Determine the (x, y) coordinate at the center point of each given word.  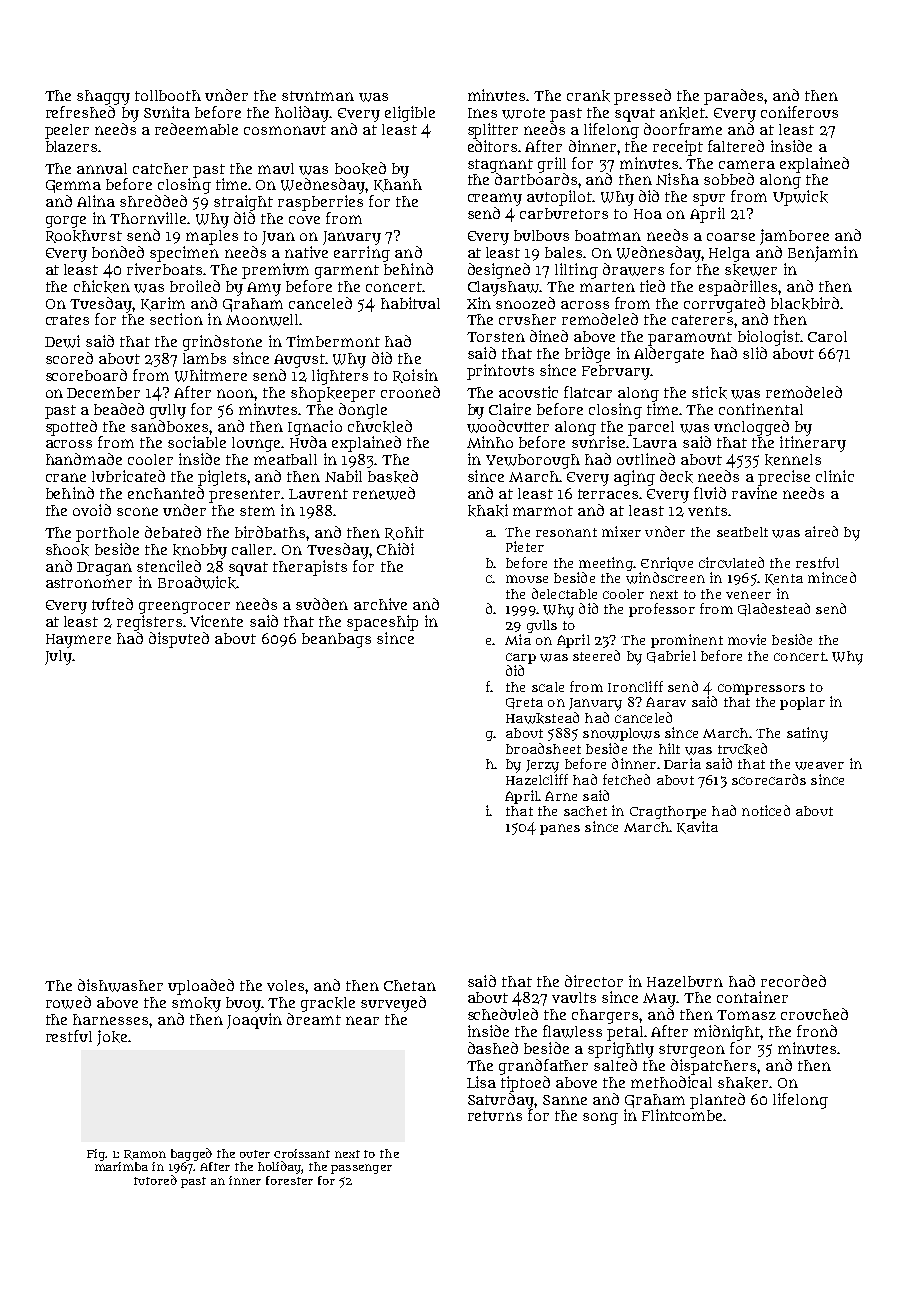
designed (499, 271)
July (58, 657)
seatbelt (742, 532)
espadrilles (738, 288)
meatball (285, 459)
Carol (827, 336)
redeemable (196, 129)
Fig (96, 1155)
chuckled (380, 426)
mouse (527, 579)
